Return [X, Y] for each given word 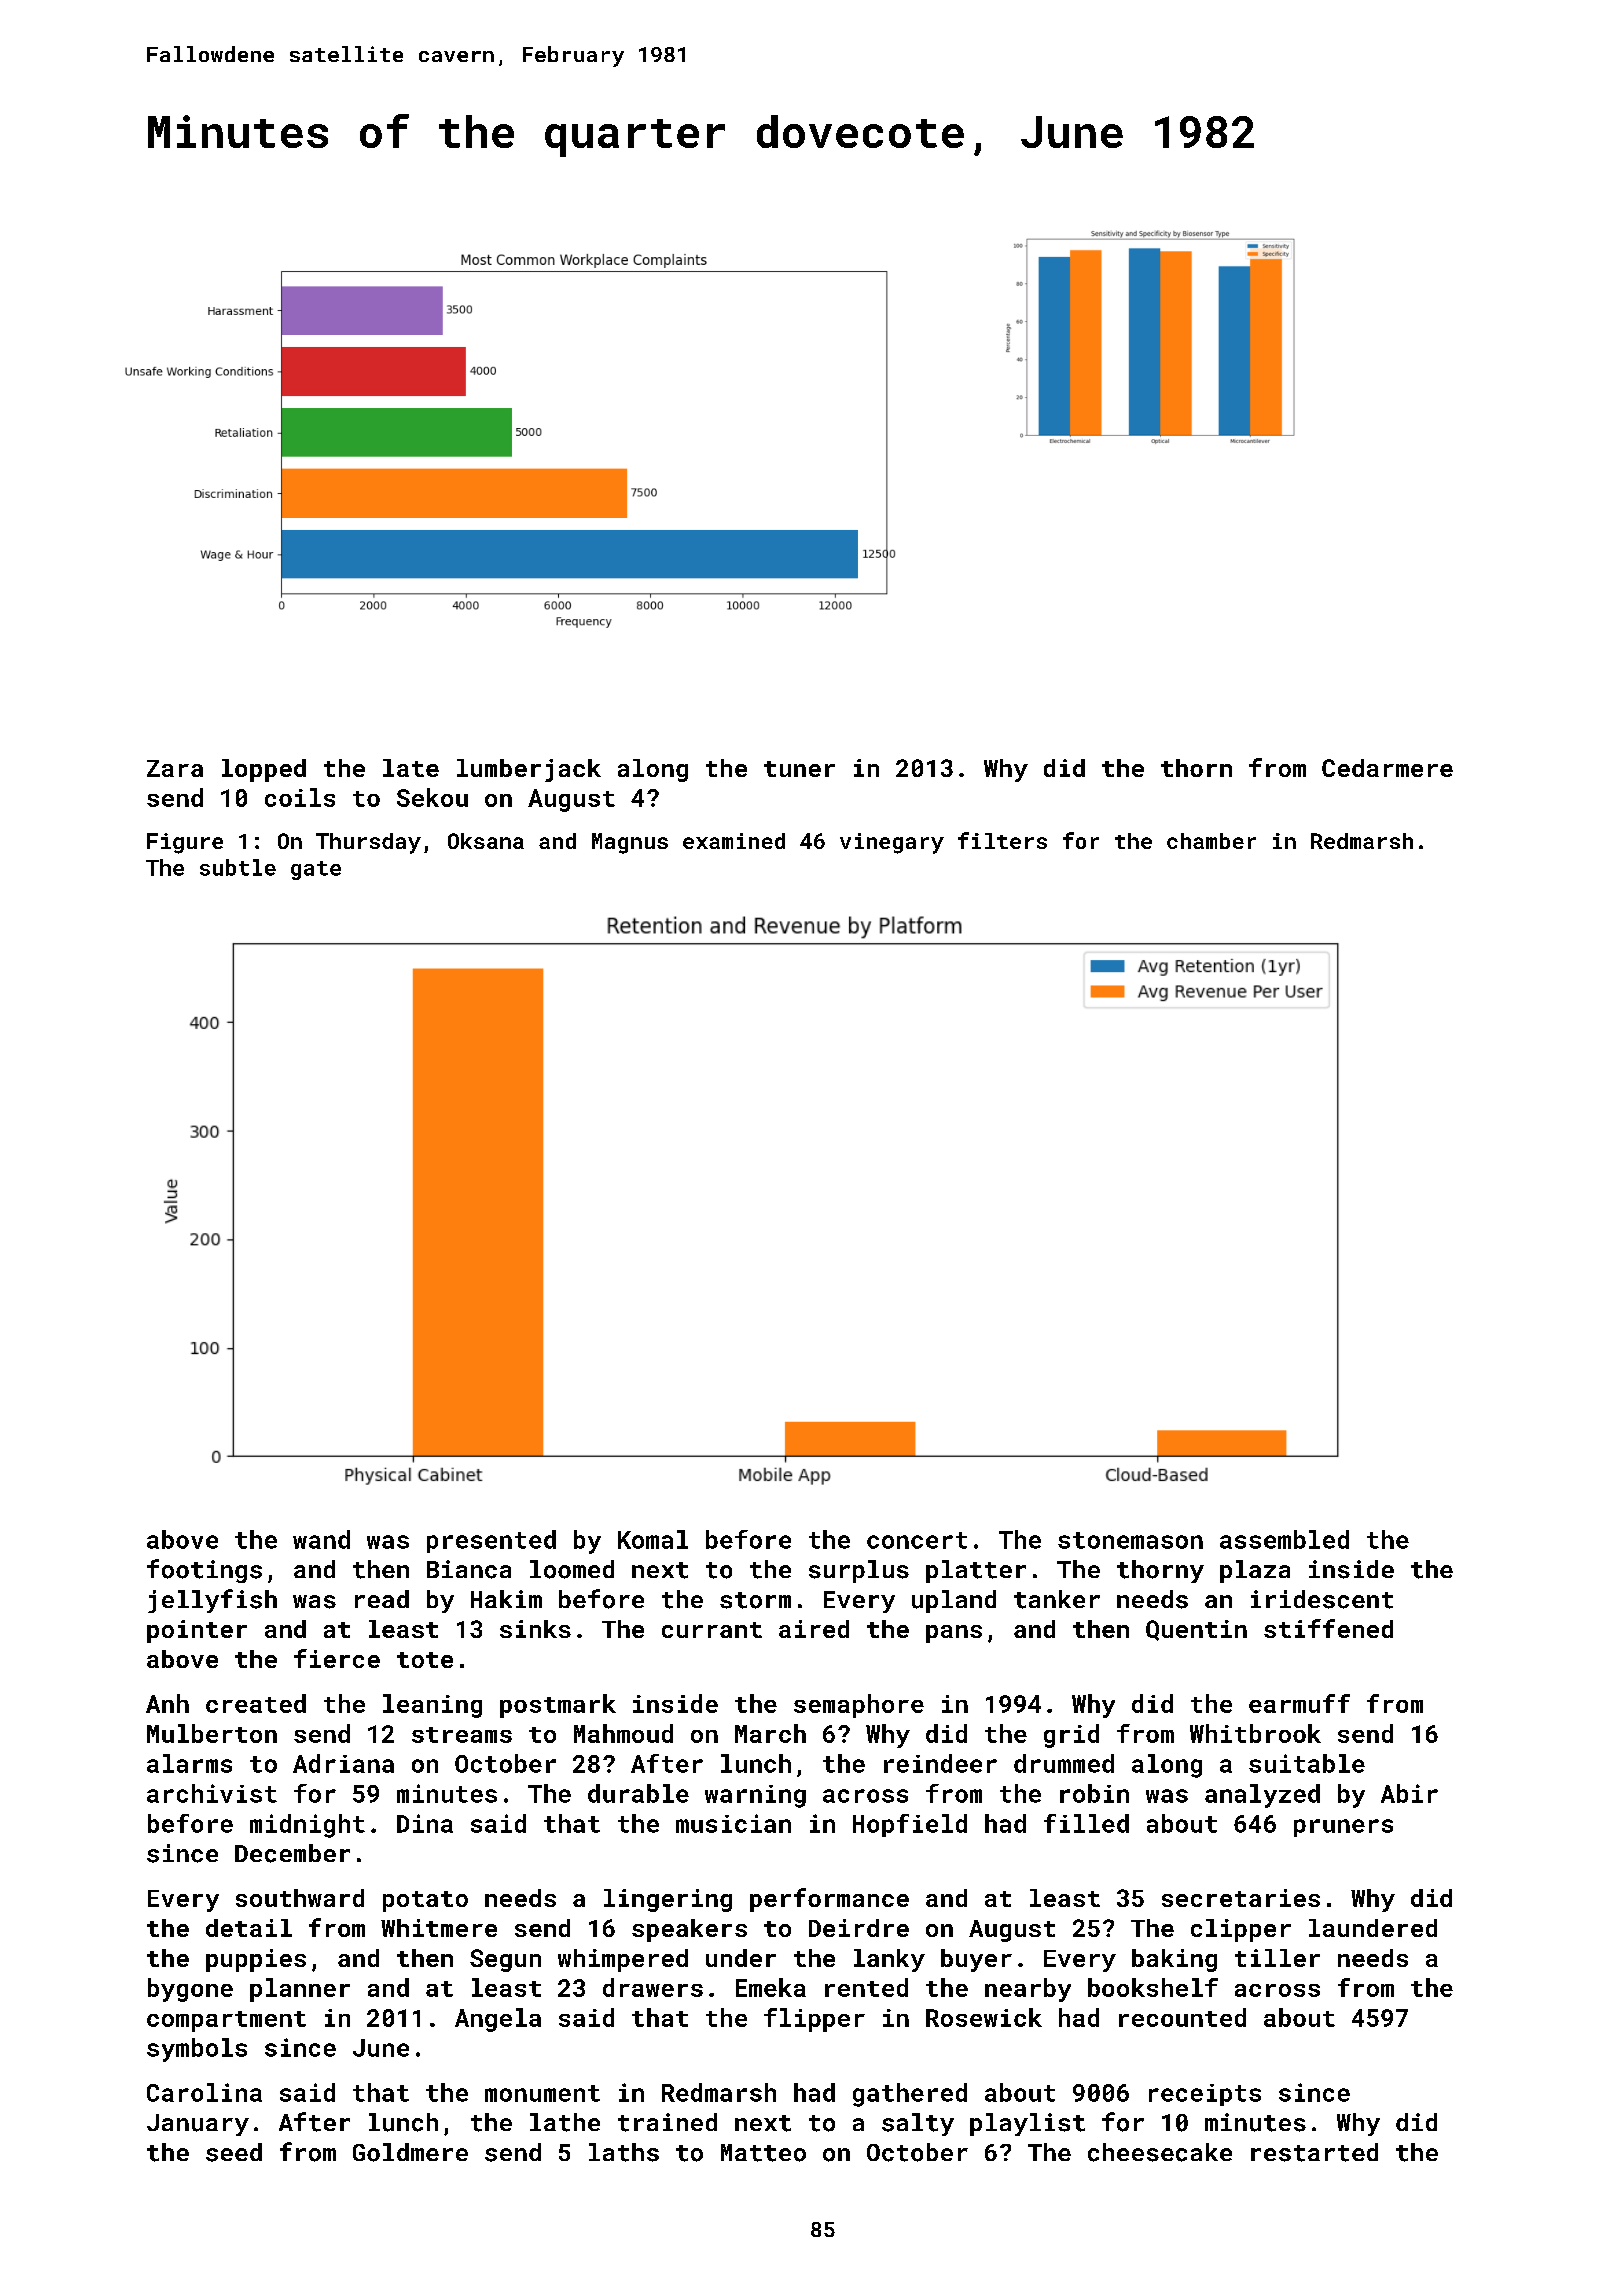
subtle [238, 867]
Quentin [1196, 1630]
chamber [1211, 841]
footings [204, 1571]
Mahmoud [623, 1733]
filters [1002, 840]
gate [316, 870]
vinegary [892, 843]
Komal [653, 1539]
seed [234, 2152]
